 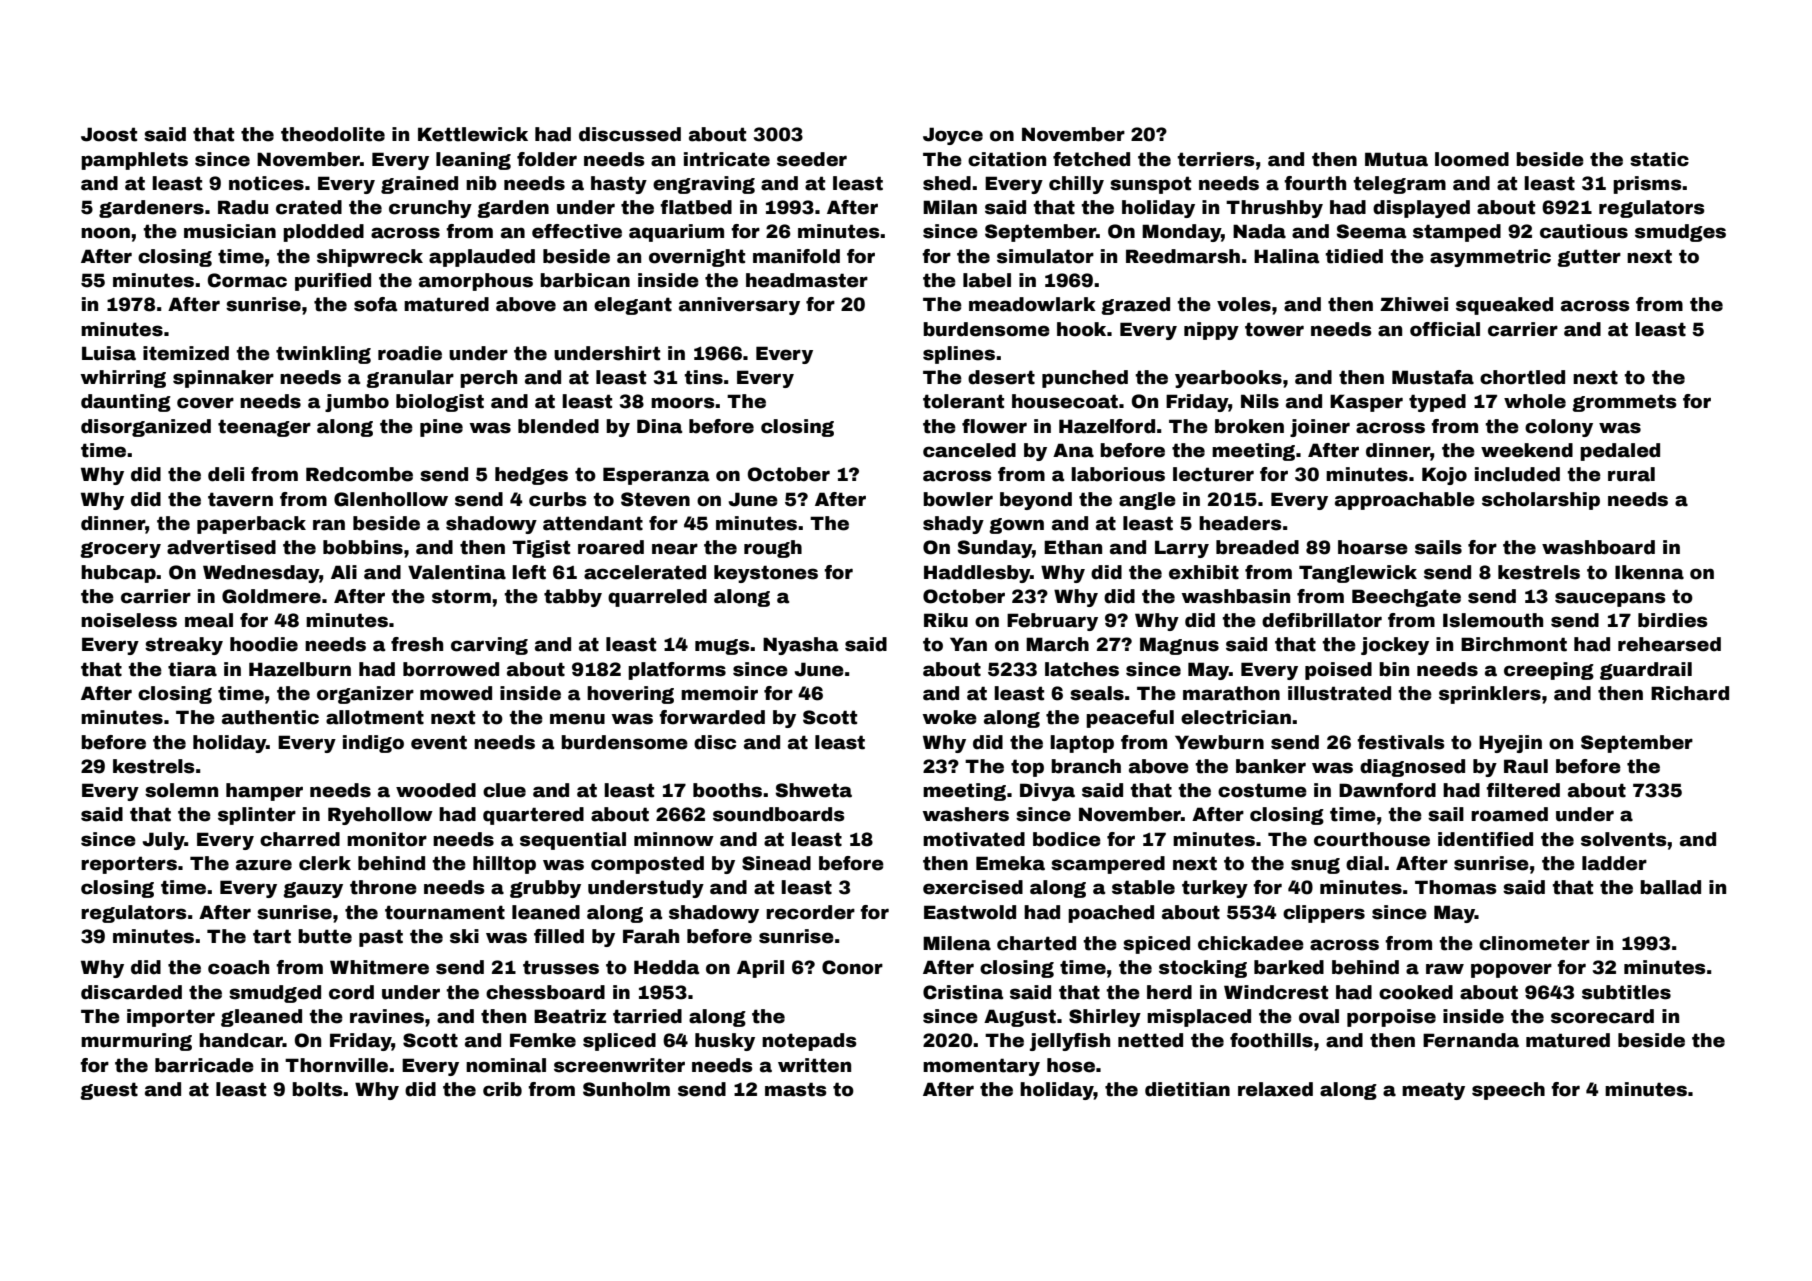 What do you see at coordinates (1472, 159) in the document?
I see `loomed` at bounding box center [1472, 159].
